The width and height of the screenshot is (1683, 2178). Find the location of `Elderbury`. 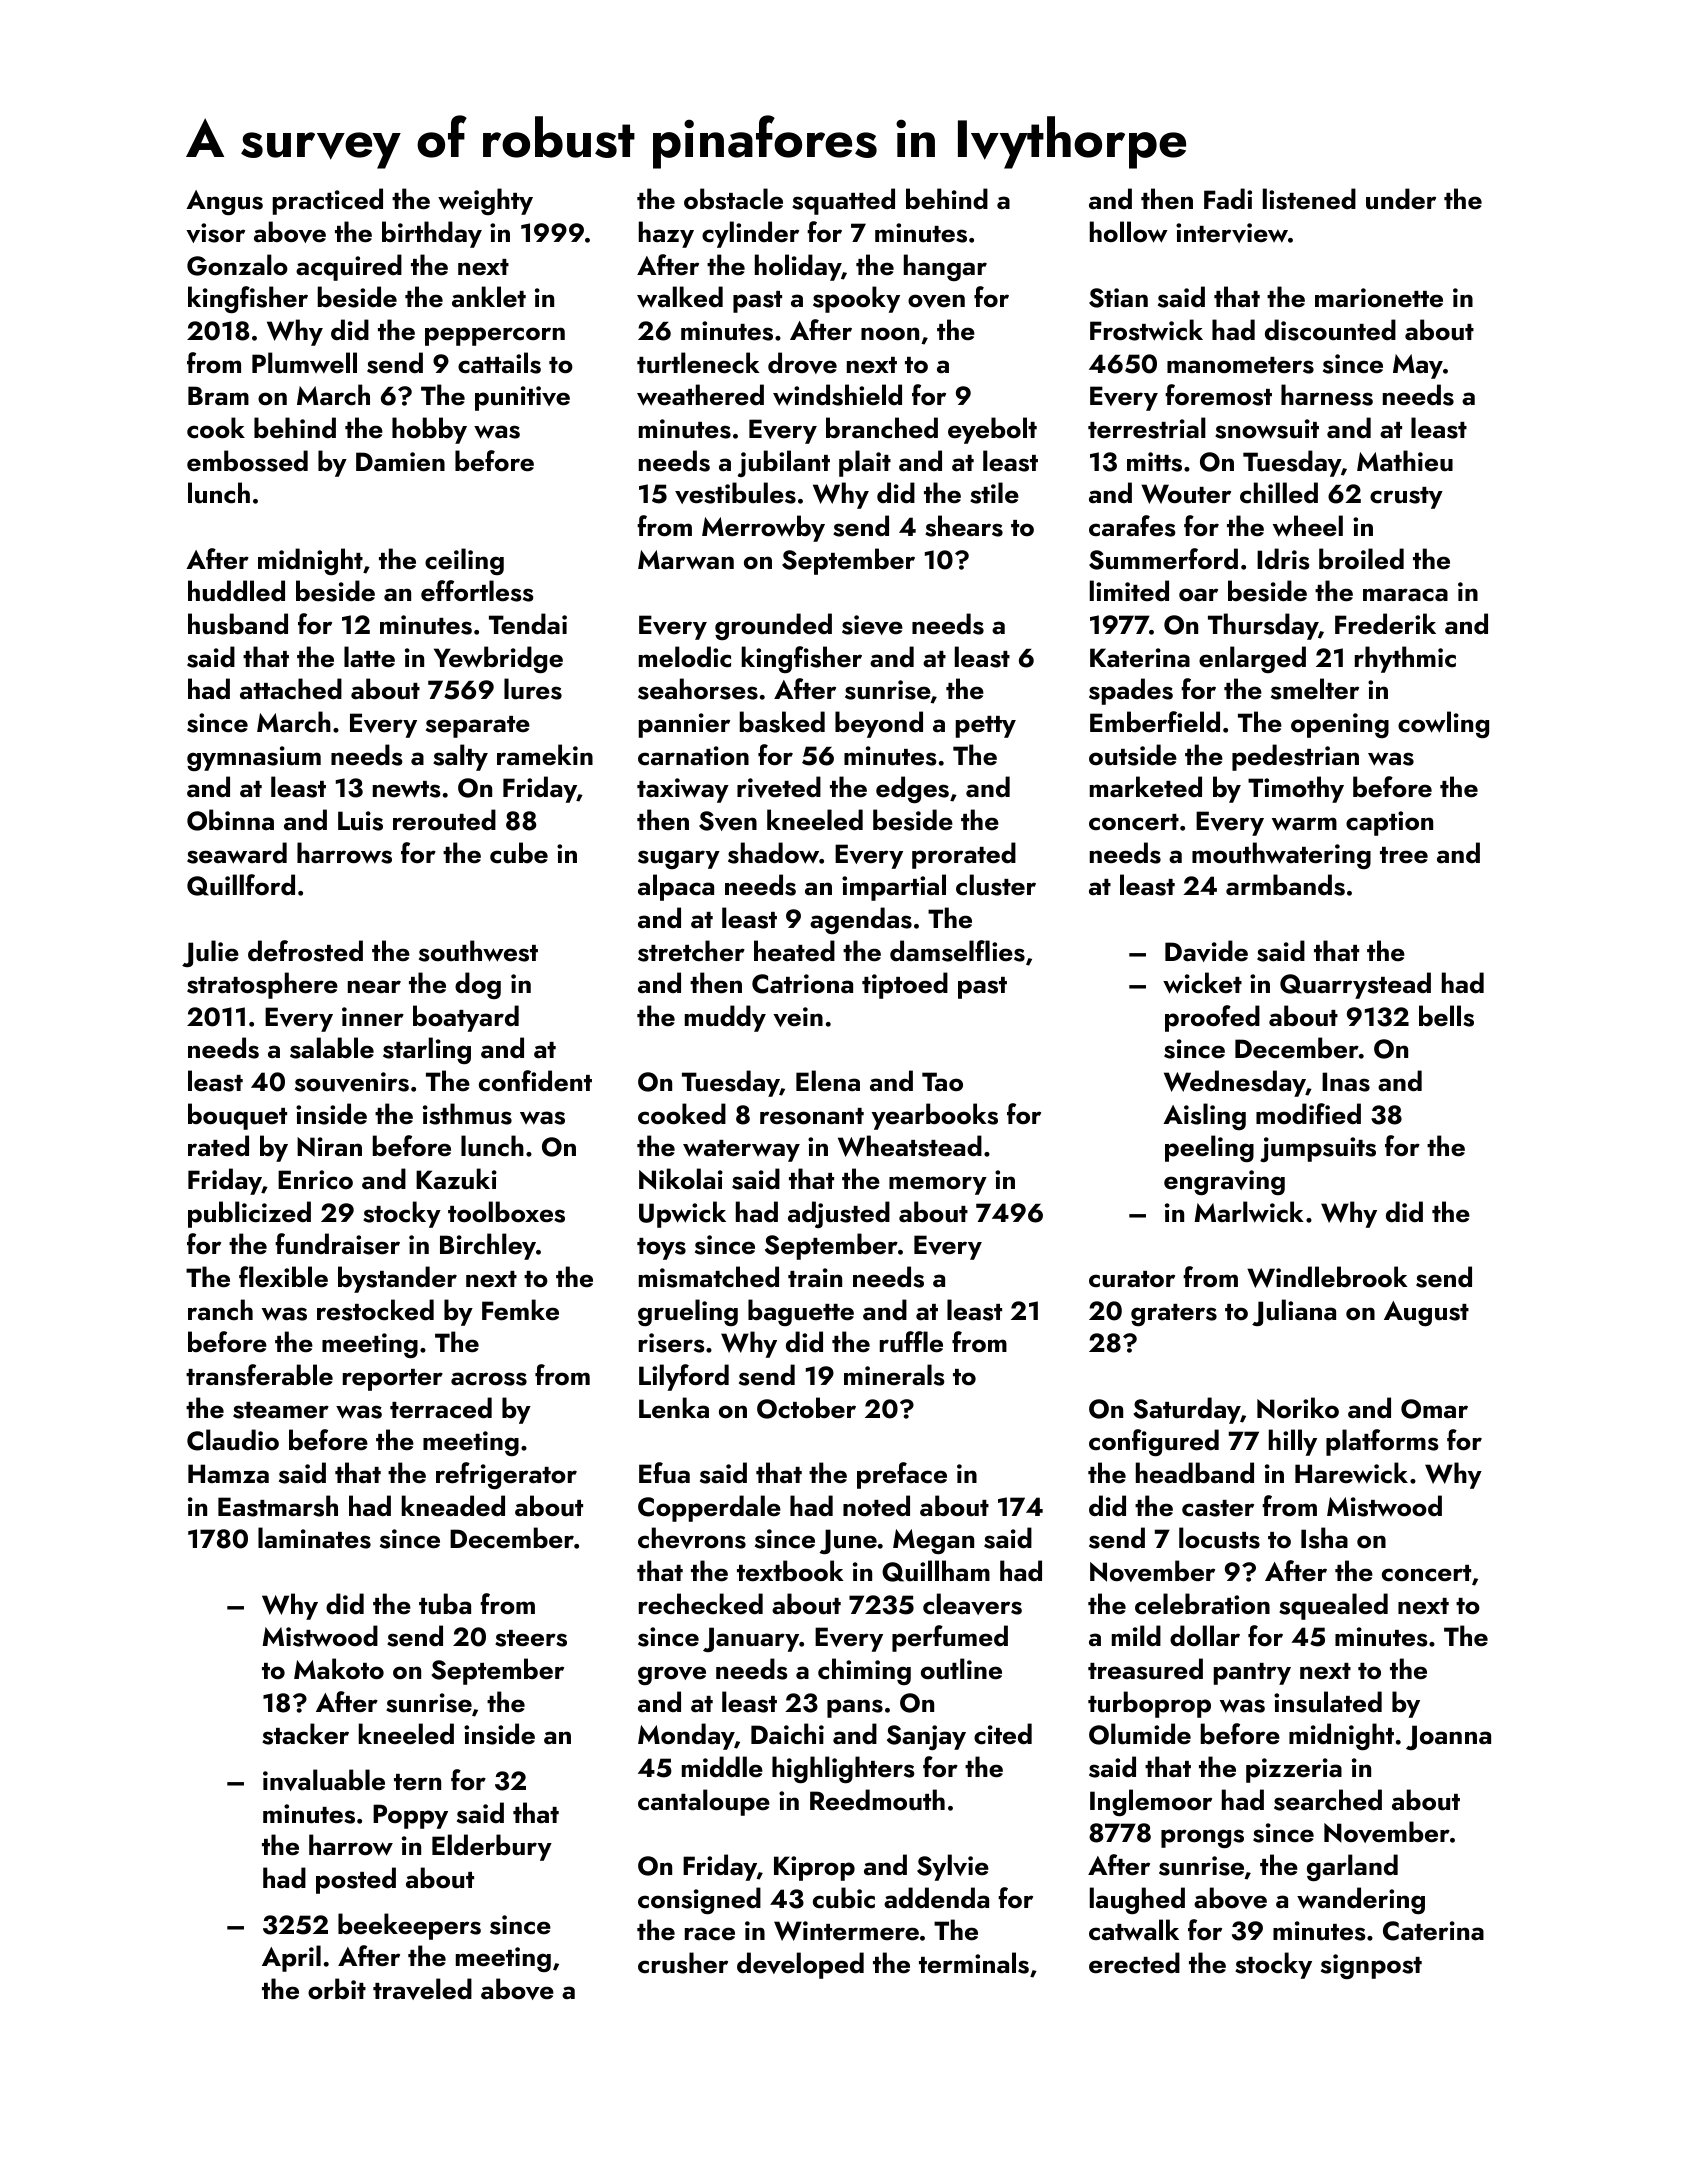

Elderbury is located at coordinates (492, 1847).
